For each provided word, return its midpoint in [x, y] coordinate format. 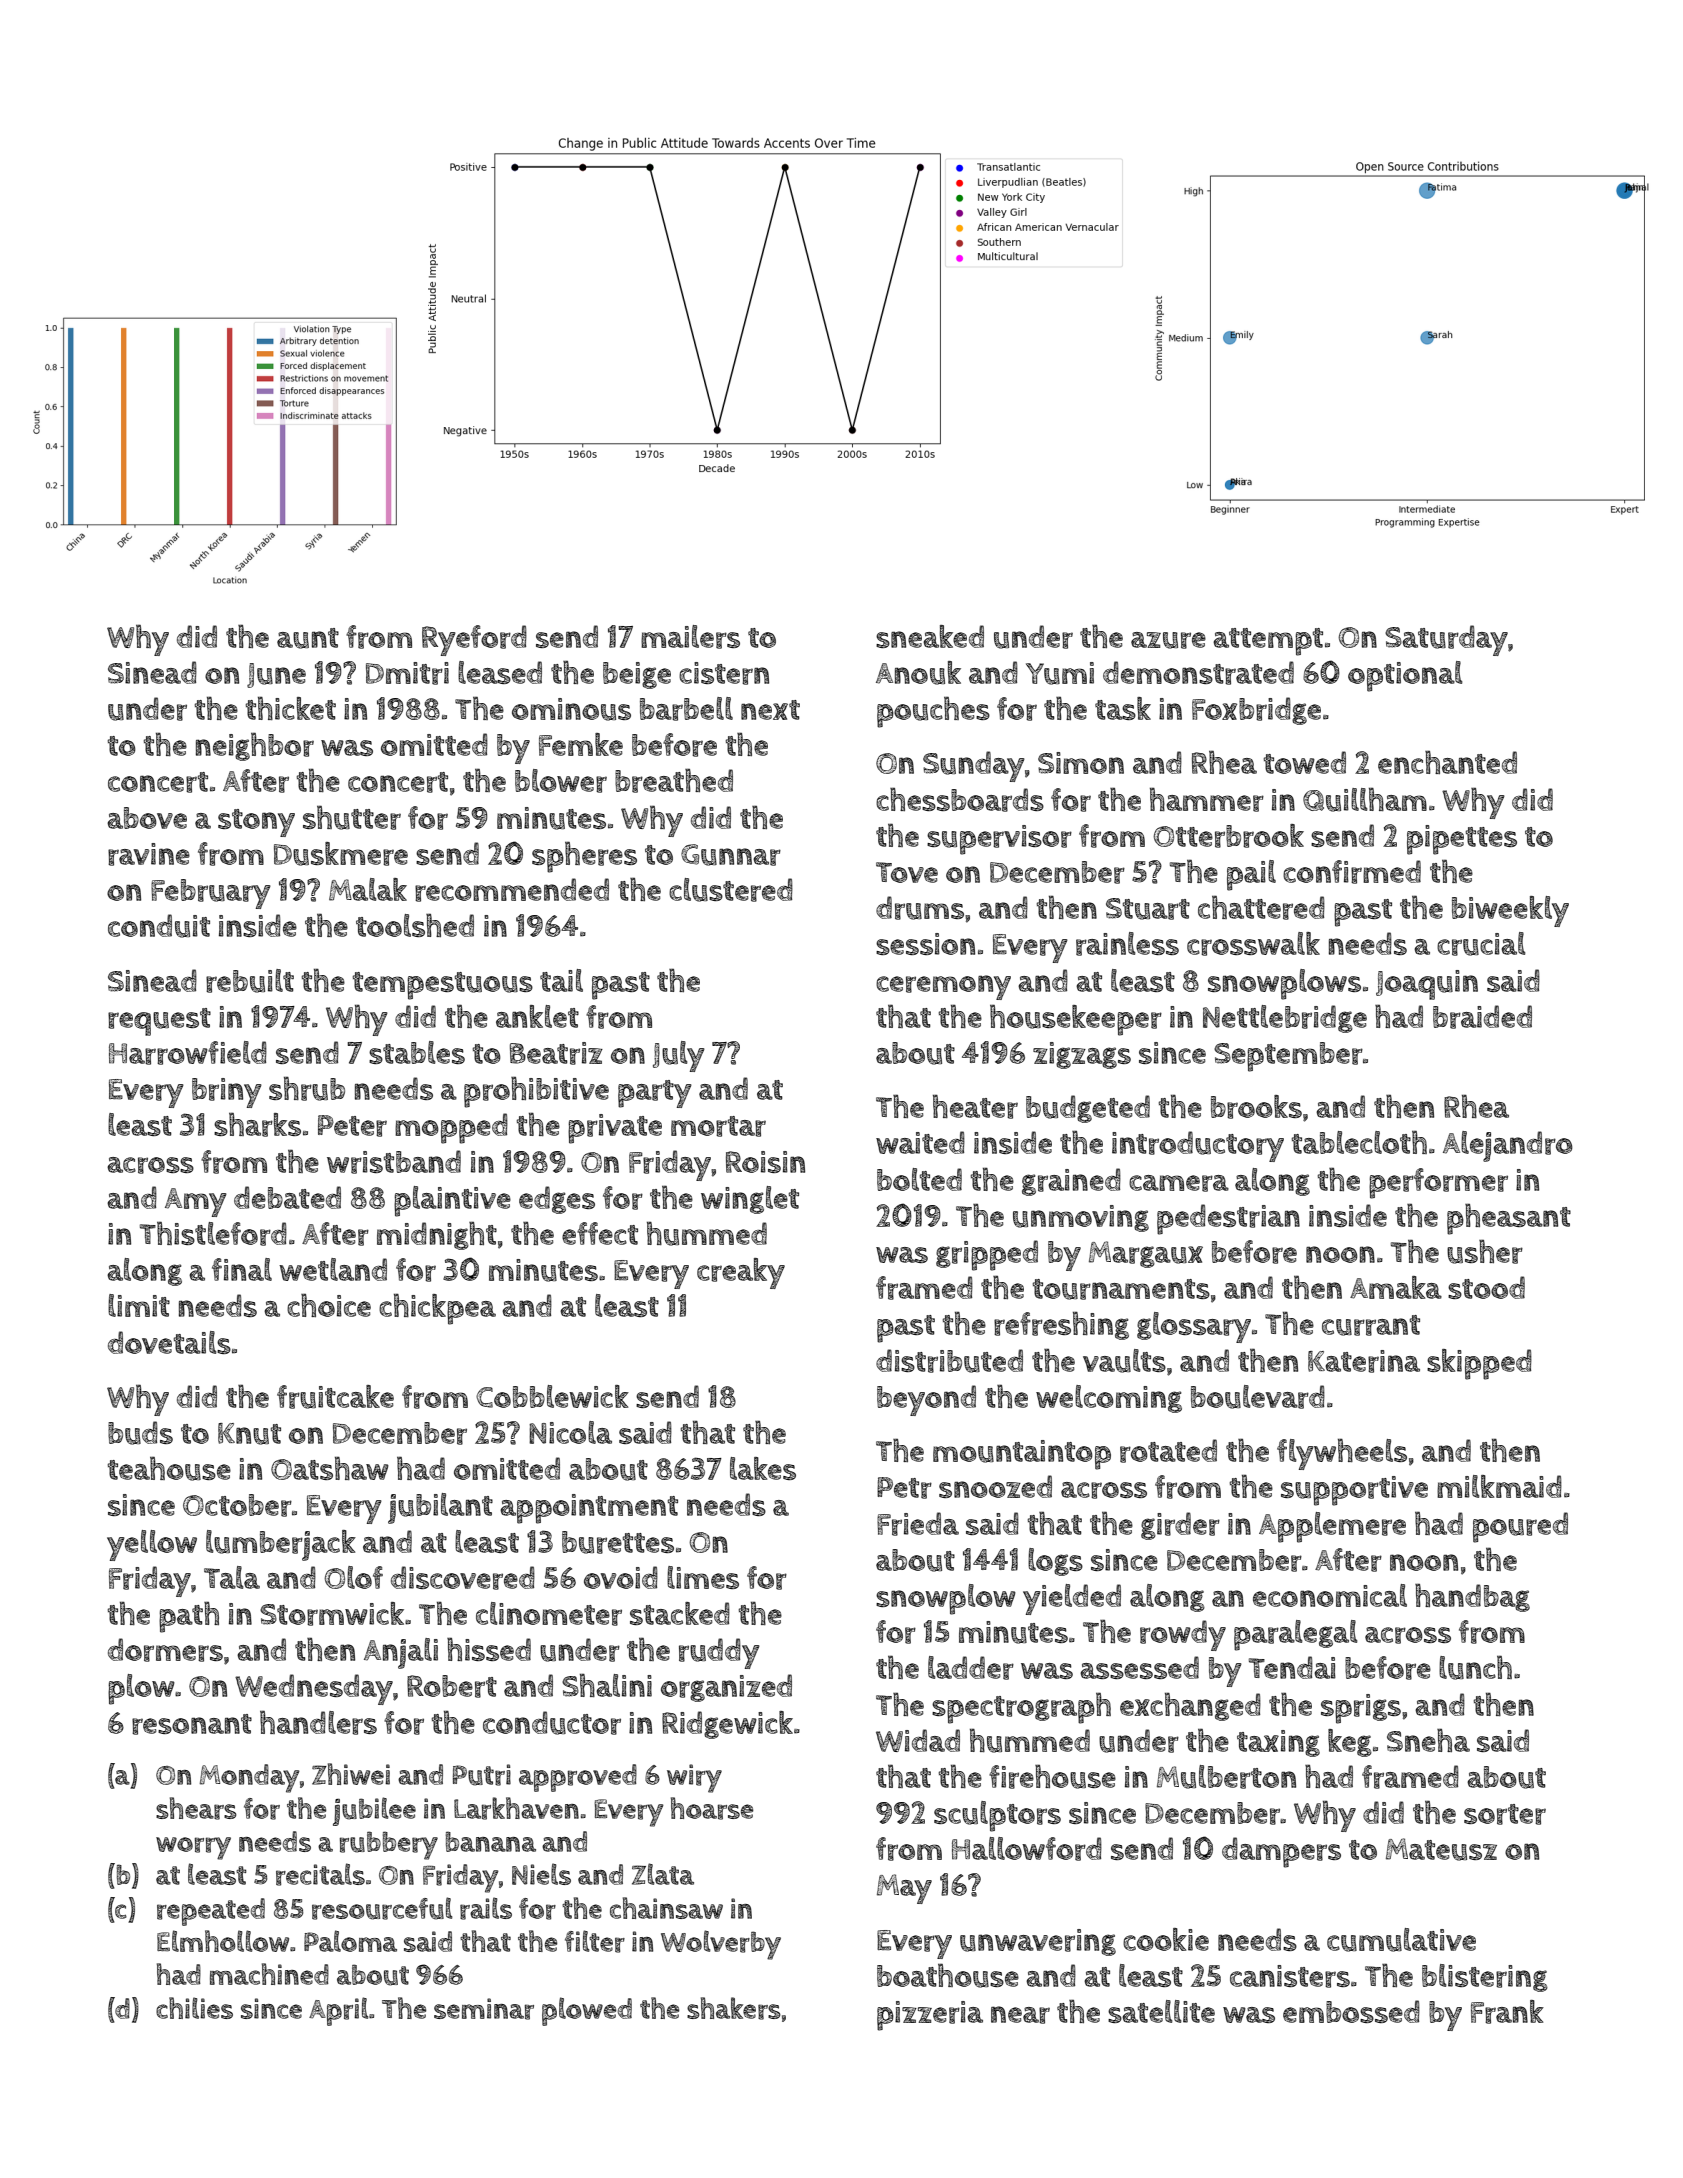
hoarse [712, 1808]
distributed [949, 1361]
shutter [352, 818]
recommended [512, 890]
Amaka [1396, 1287]
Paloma [350, 1941]
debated [287, 1197]
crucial [1481, 944]
